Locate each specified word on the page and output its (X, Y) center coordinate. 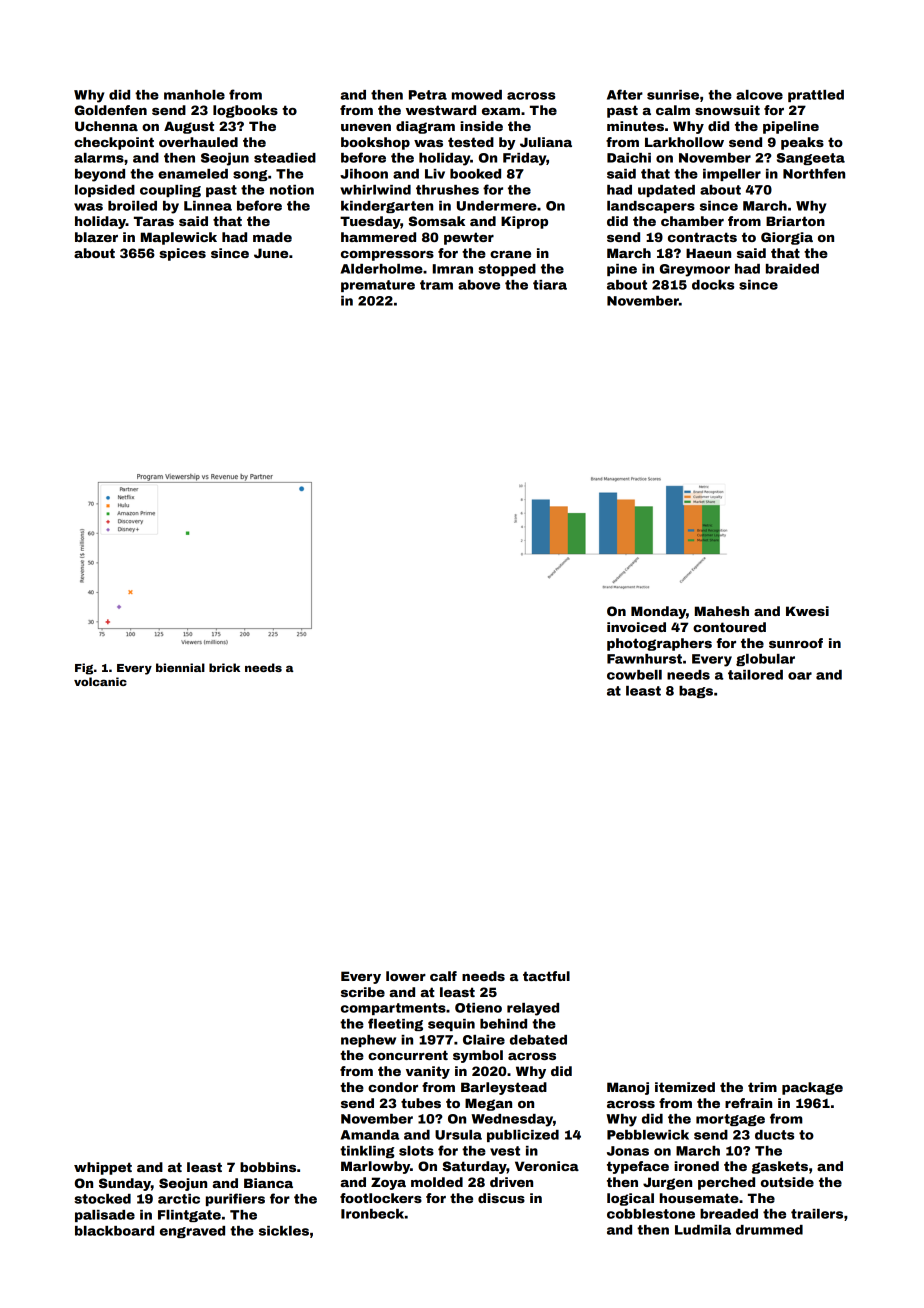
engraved (192, 1232)
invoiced (636, 627)
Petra (428, 95)
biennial (180, 667)
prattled (816, 96)
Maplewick (179, 238)
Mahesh (722, 611)
